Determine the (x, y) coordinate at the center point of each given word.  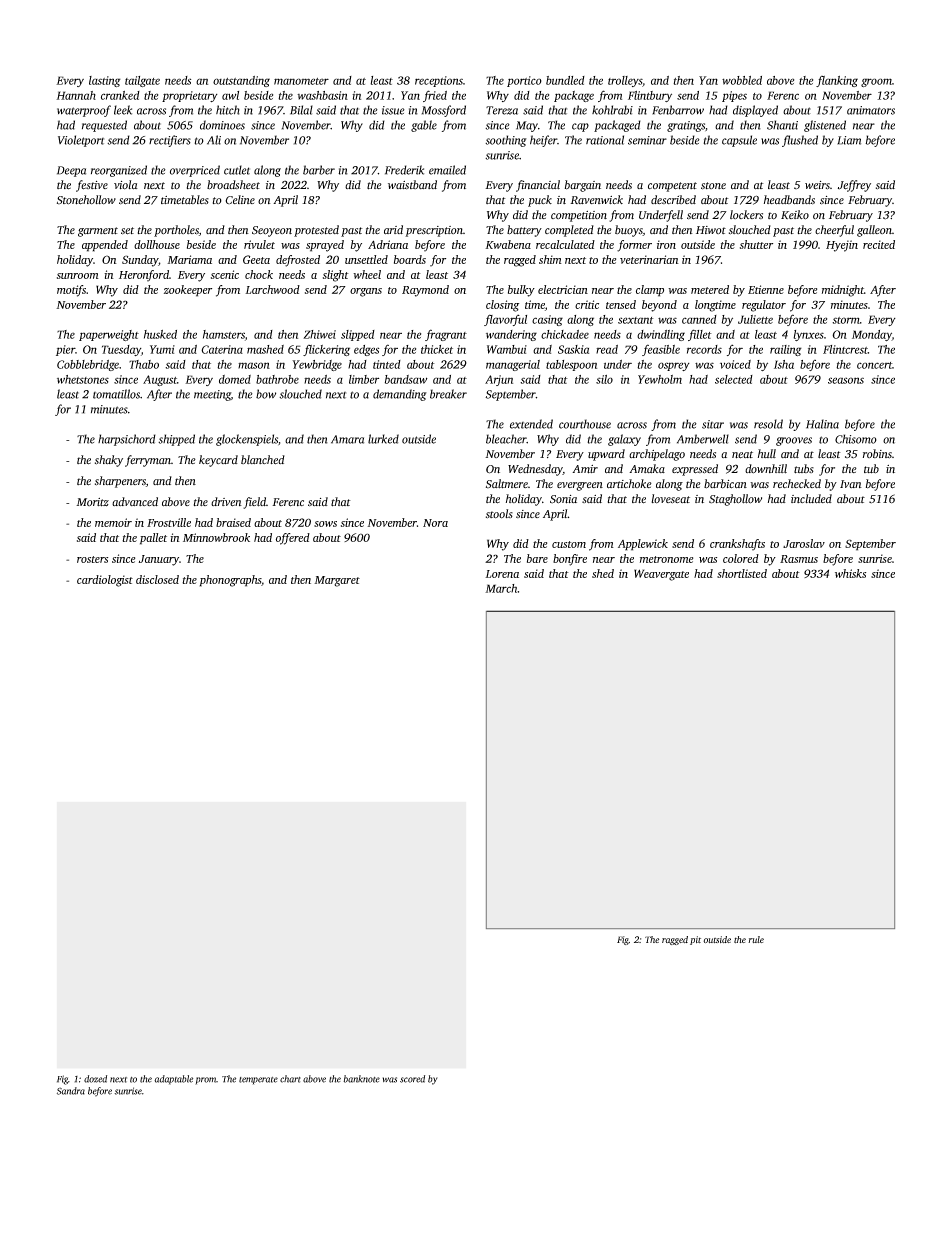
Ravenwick (596, 200)
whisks (850, 573)
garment (98, 232)
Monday (872, 335)
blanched (263, 460)
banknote (361, 1079)
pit (695, 940)
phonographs (231, 581)
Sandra (71, 1091)
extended (531, 424)
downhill (766, 469)
